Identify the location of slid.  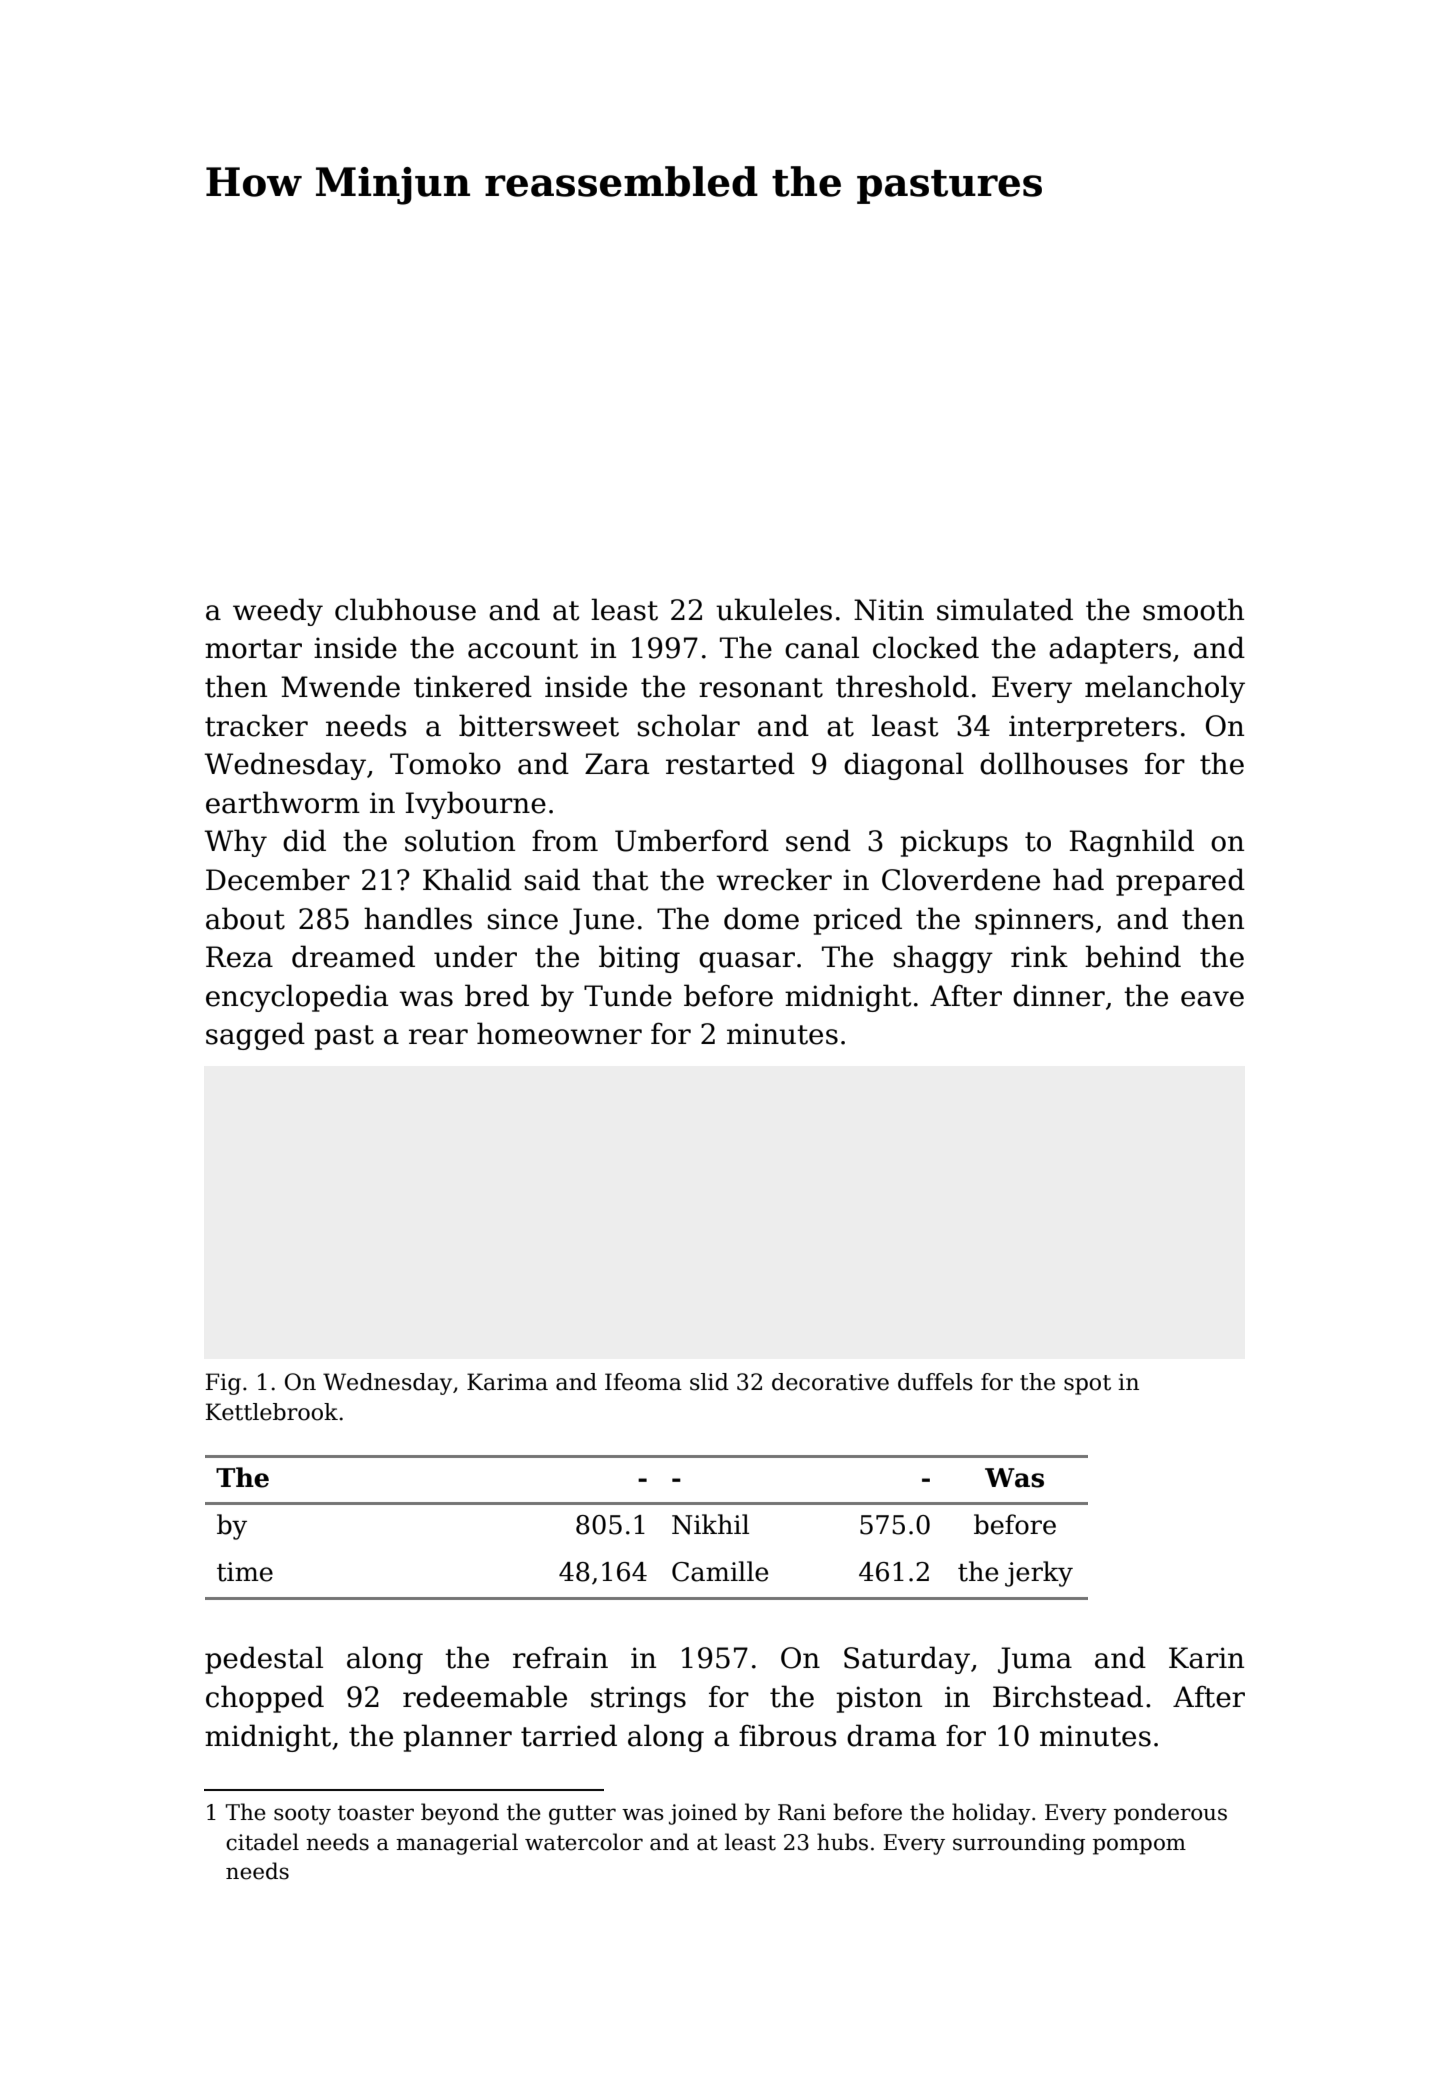
(709, 1382).
